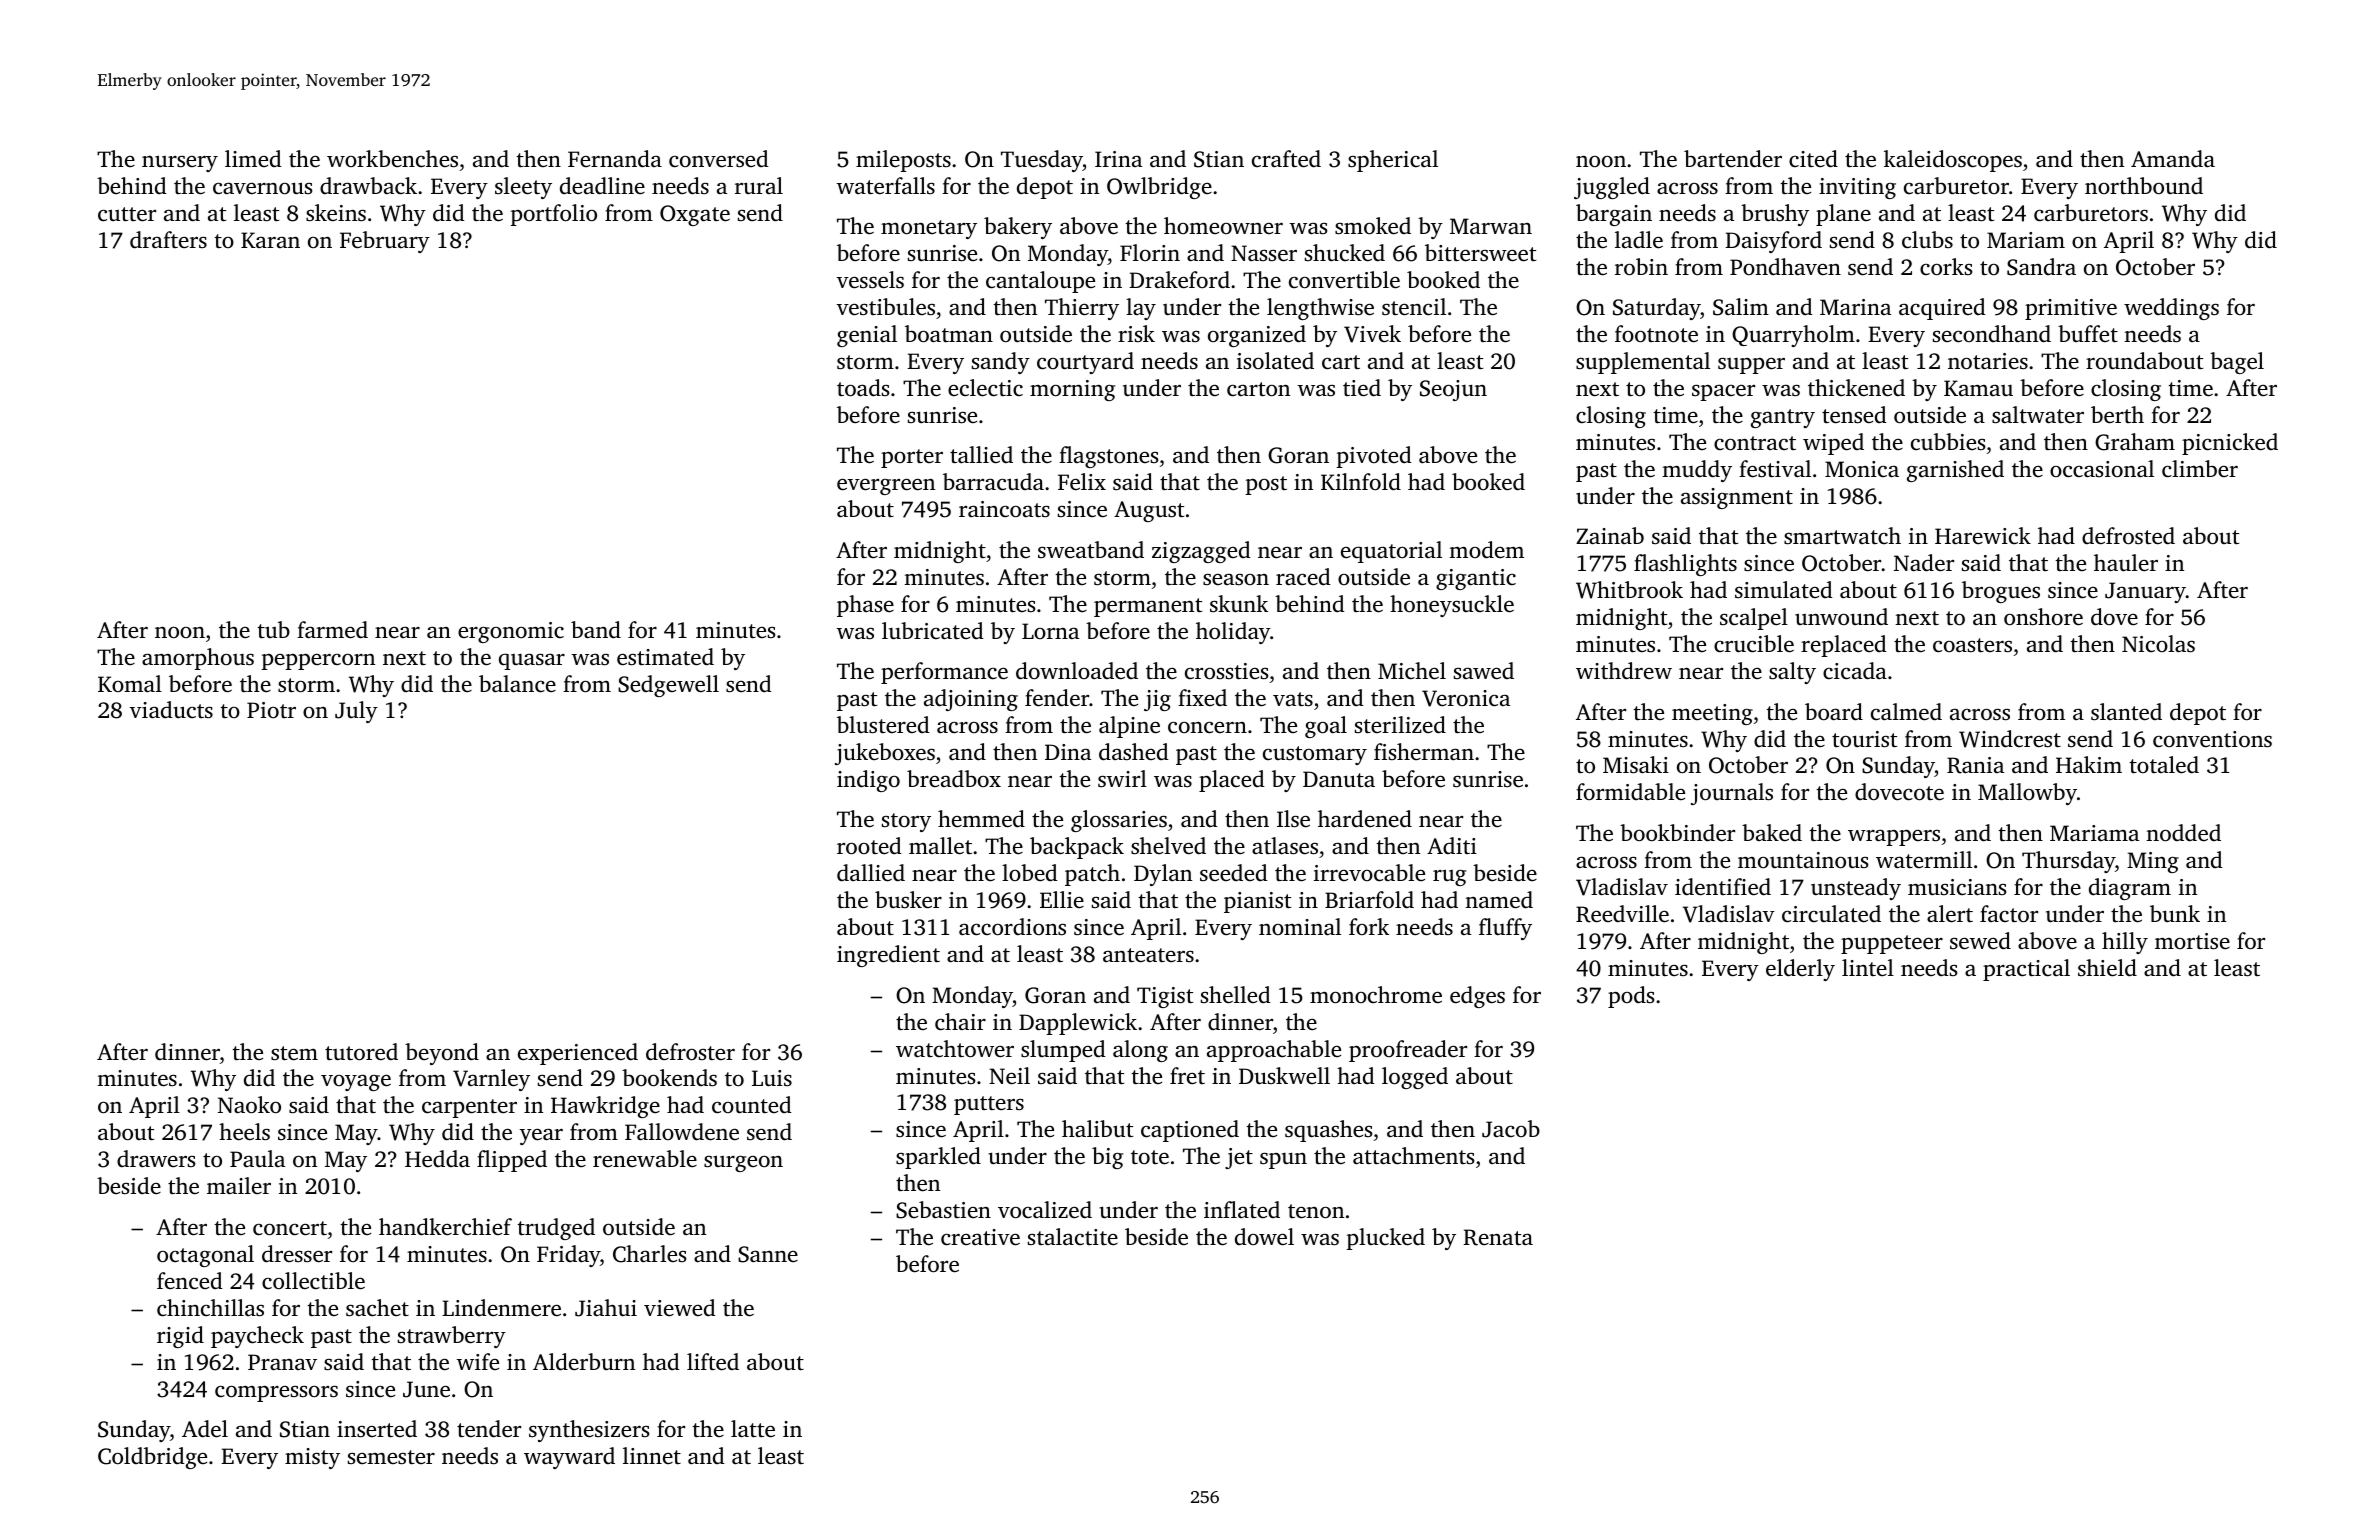 Image resolution: width=2380 pixels, height=1540 pixels. Describe the element at coordinates (253, 158) in the screenshot. I see `limed` at that location.
